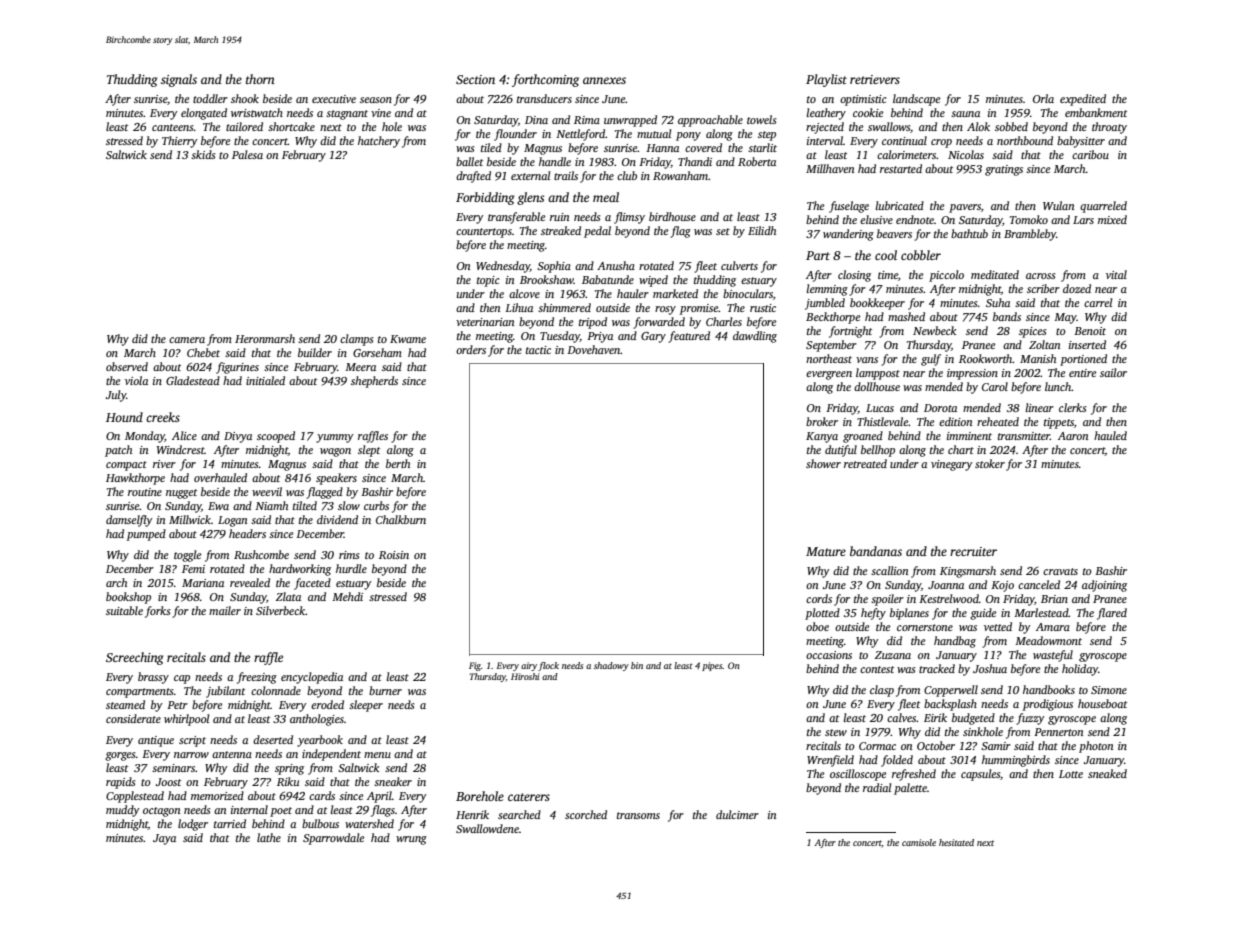  Describe the element at coordinates (901, 168) in the document. I see `restarted` at that location.
